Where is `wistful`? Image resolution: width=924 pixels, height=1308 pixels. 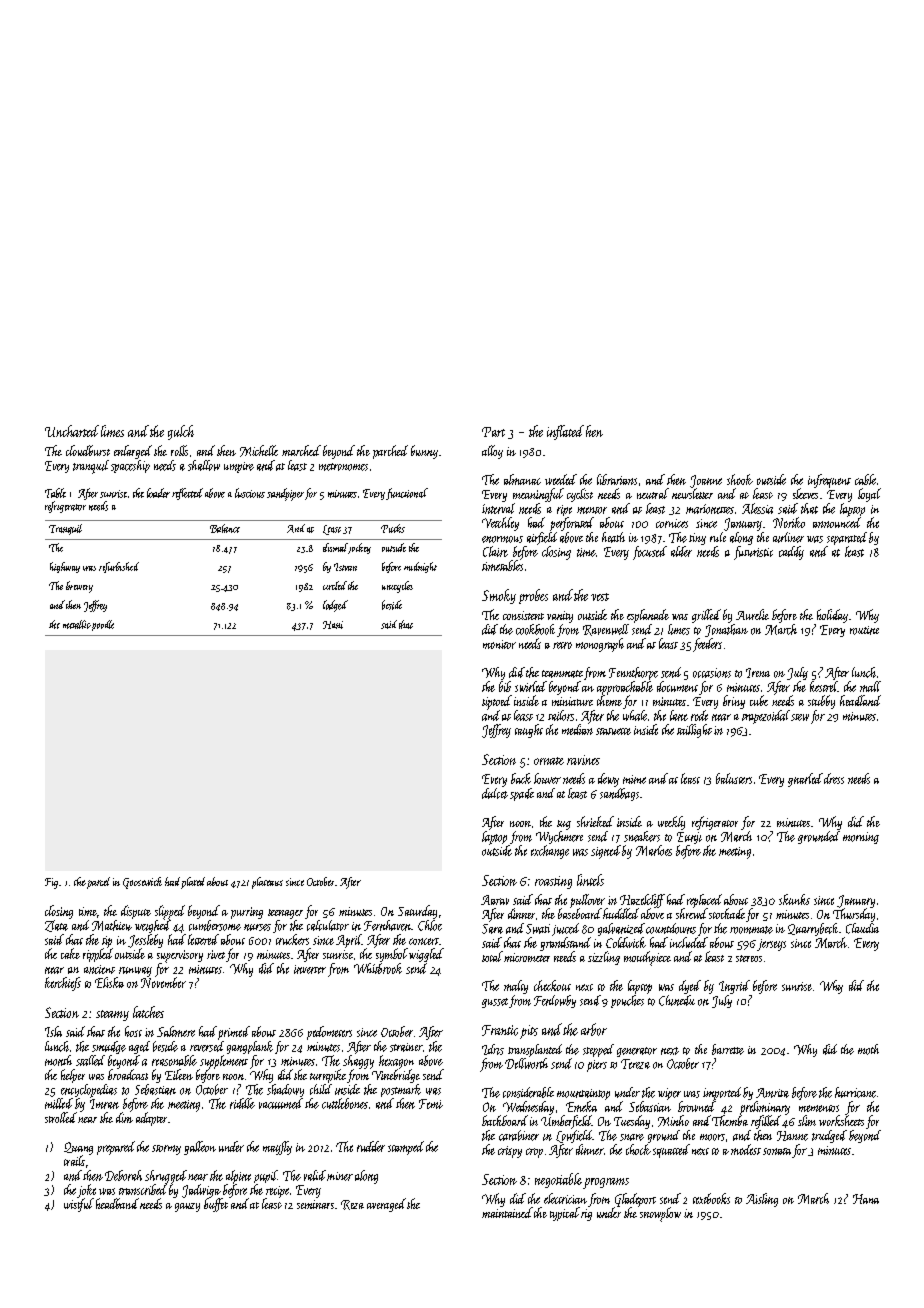 wistful is located at coordinates (79, 1205).
